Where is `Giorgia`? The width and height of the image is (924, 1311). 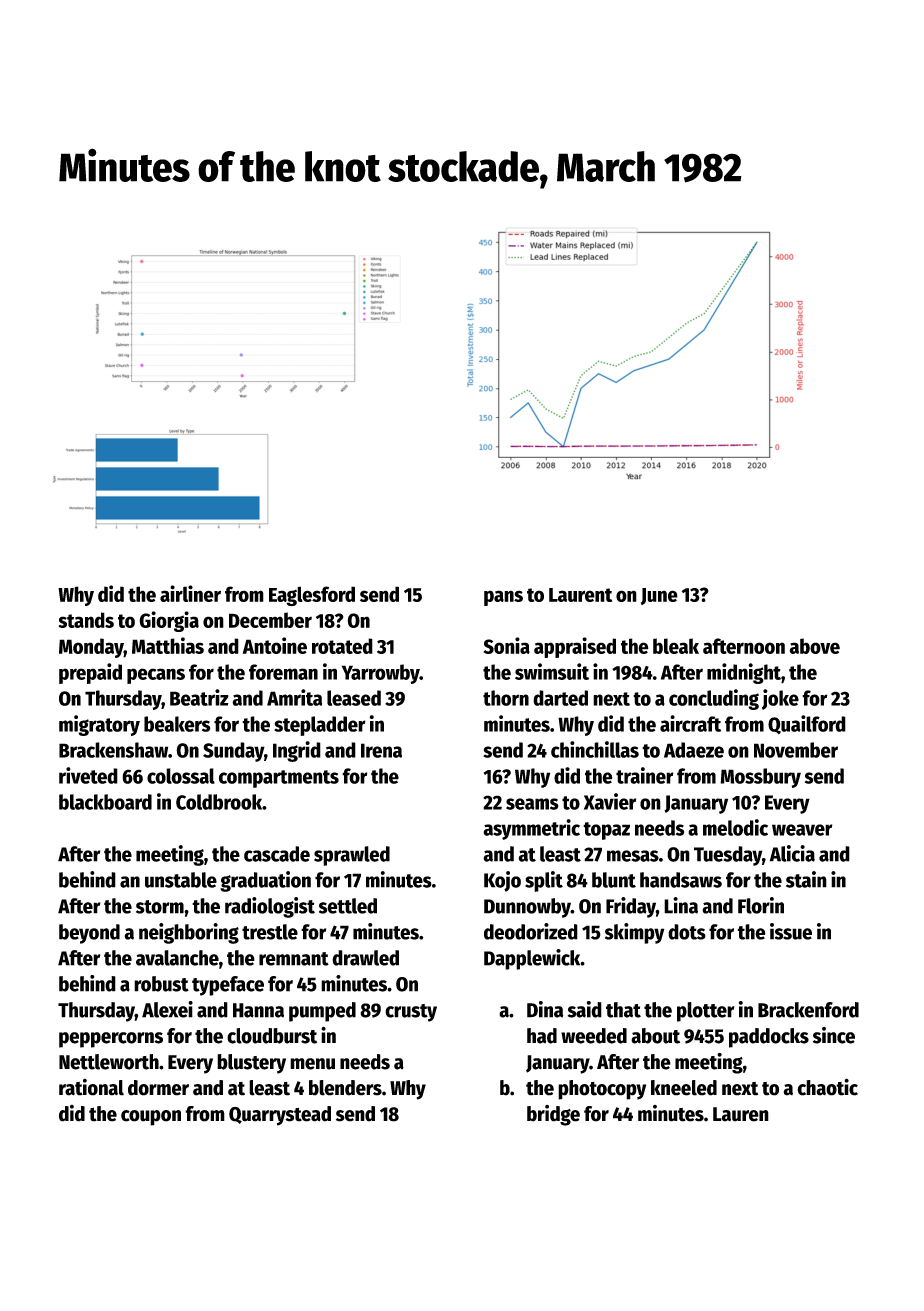
Giorgia is located at coordinates (169, 621).
